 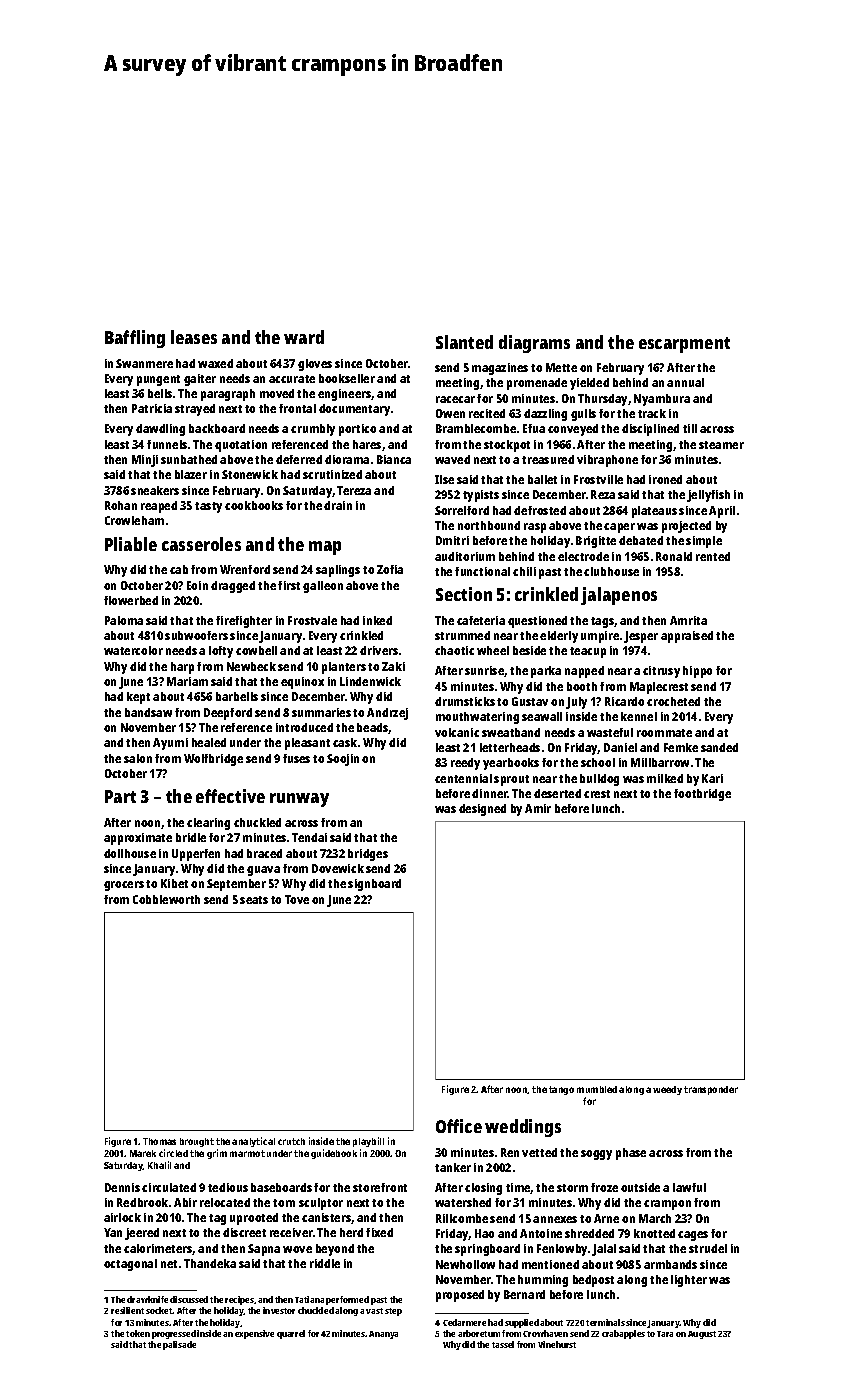 What do you see at coordinates (138, 698) in the image?
I see `kept` at bounding box center [138, 698].
